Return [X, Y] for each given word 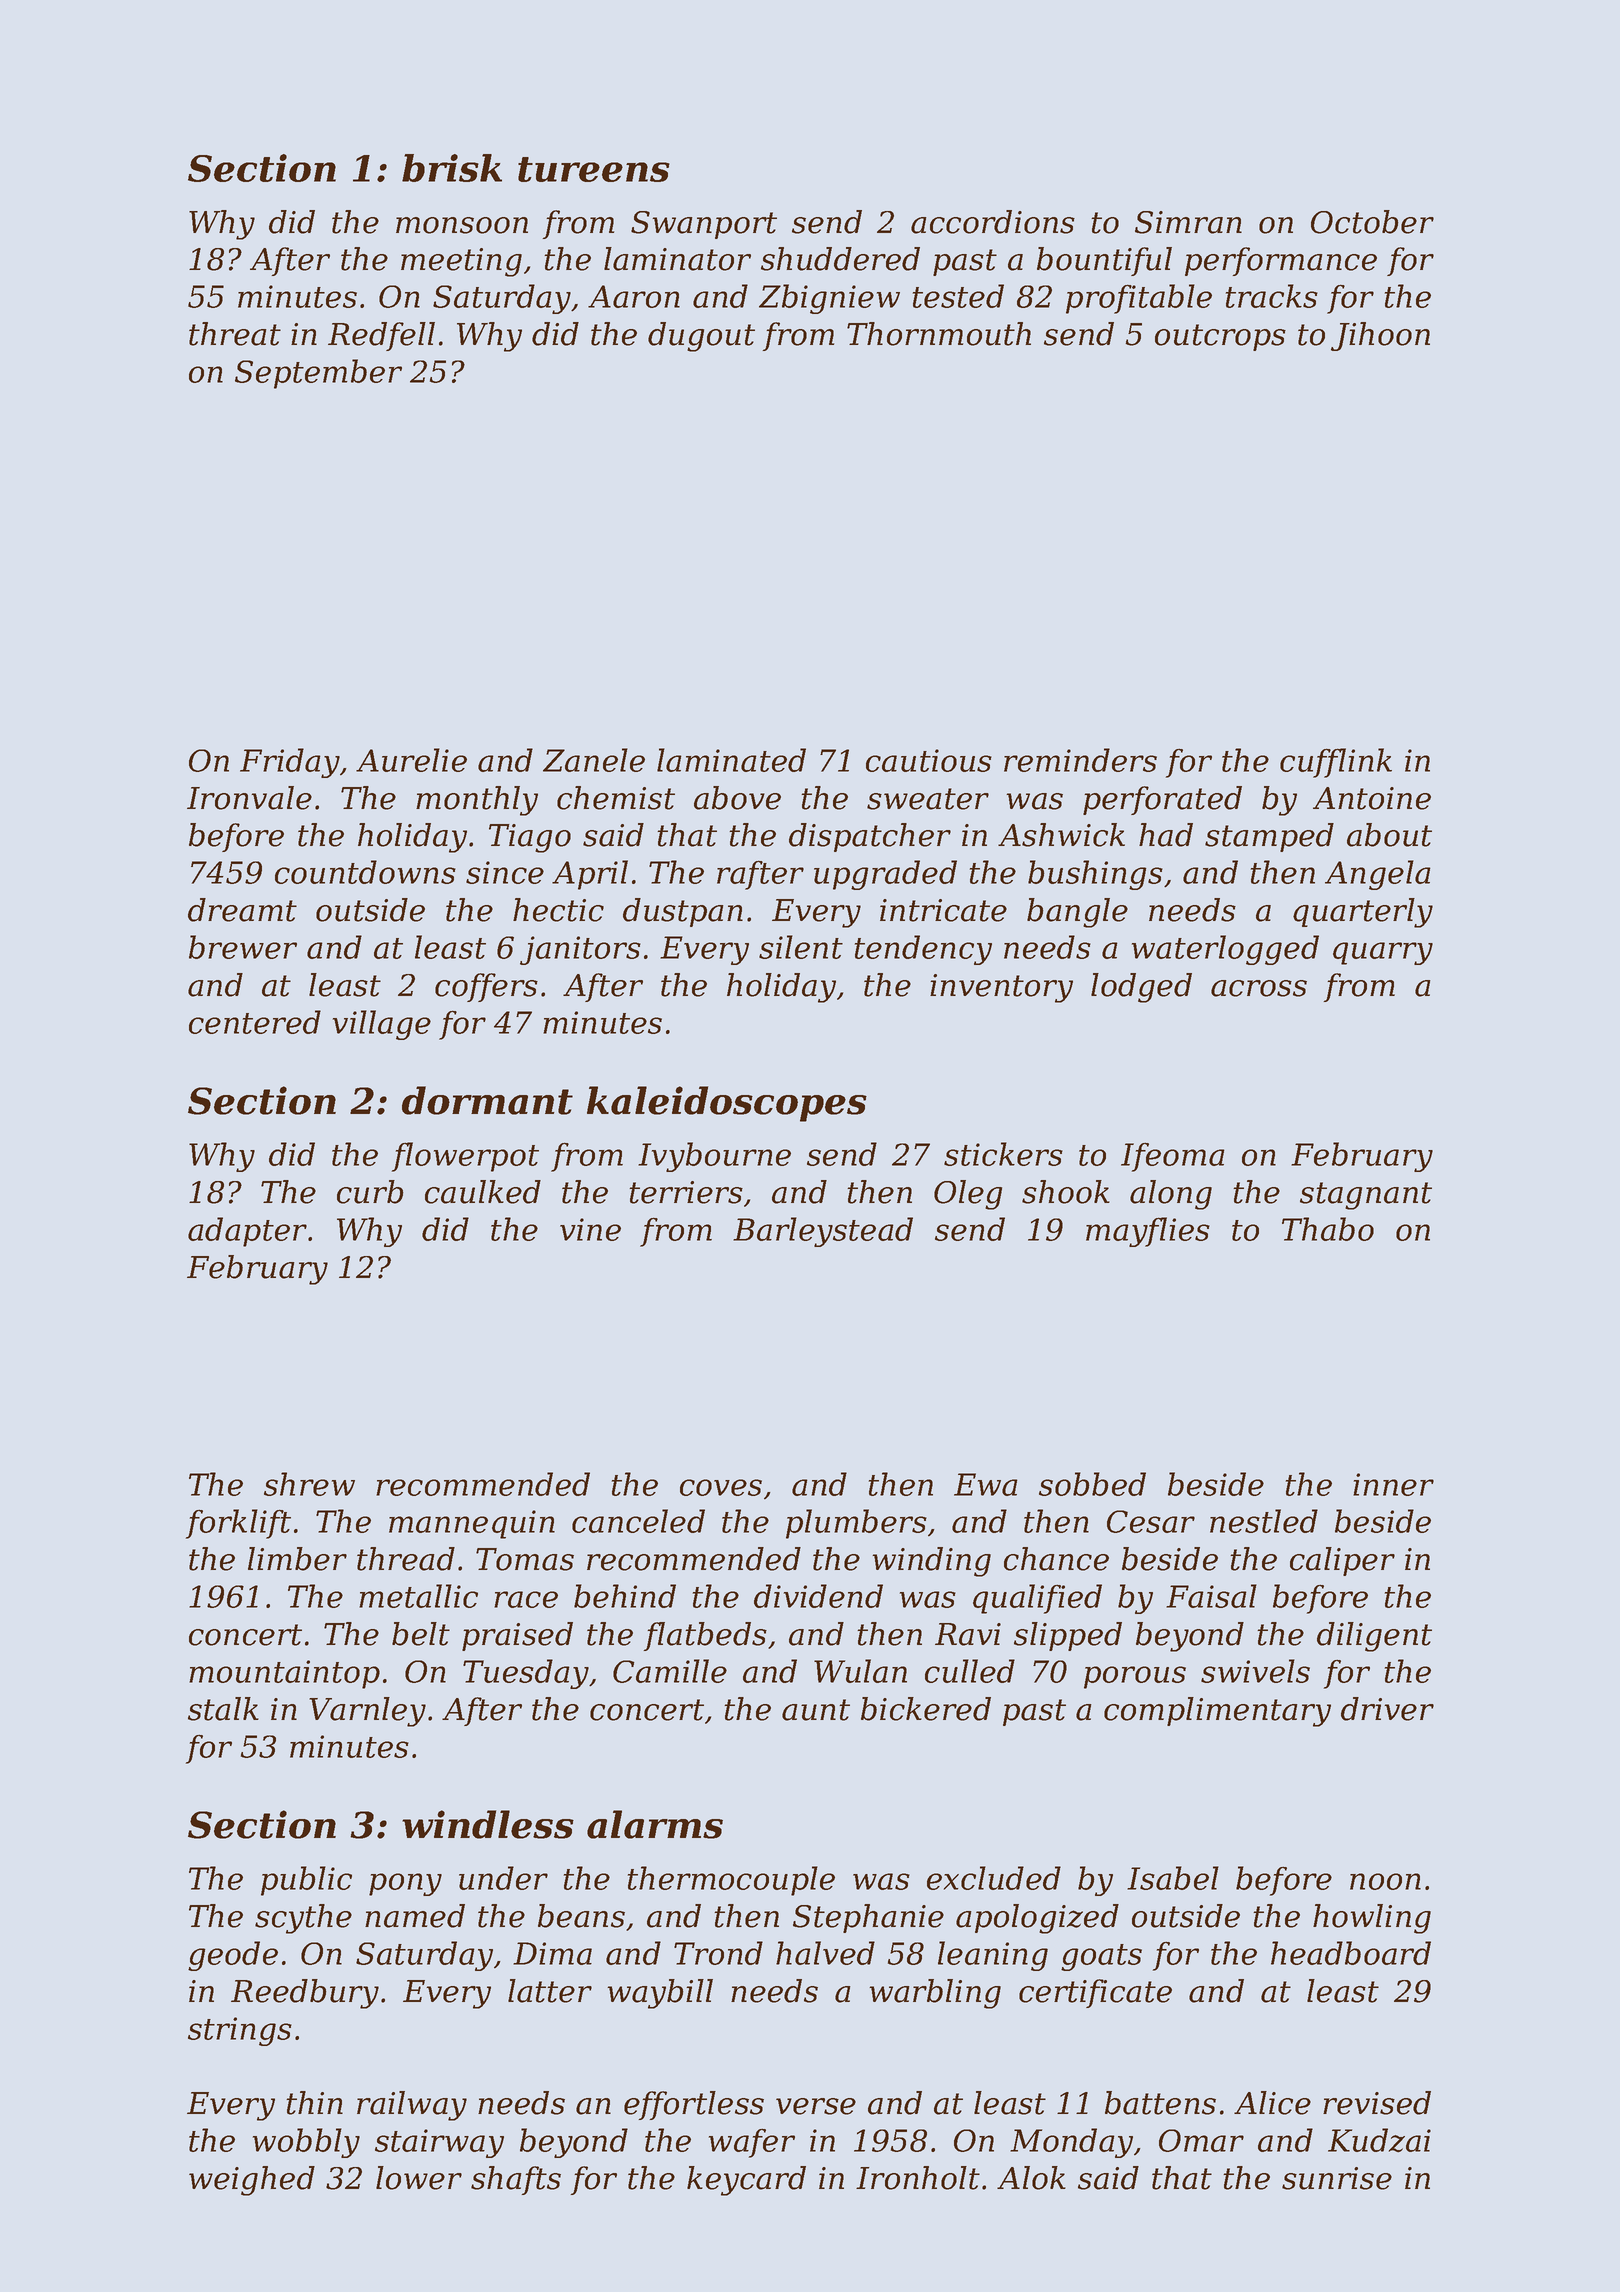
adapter [247, 1232]
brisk [452, 168]
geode [233, 1956]
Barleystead [823, 1232]
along [1171, 1195]
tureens [594, 169]
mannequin [472, 1524]
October [1372, 222]
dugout [701, 337]
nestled [1264, 1521]
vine [590, 1229]
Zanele [594, 760]
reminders [1080, 760]
